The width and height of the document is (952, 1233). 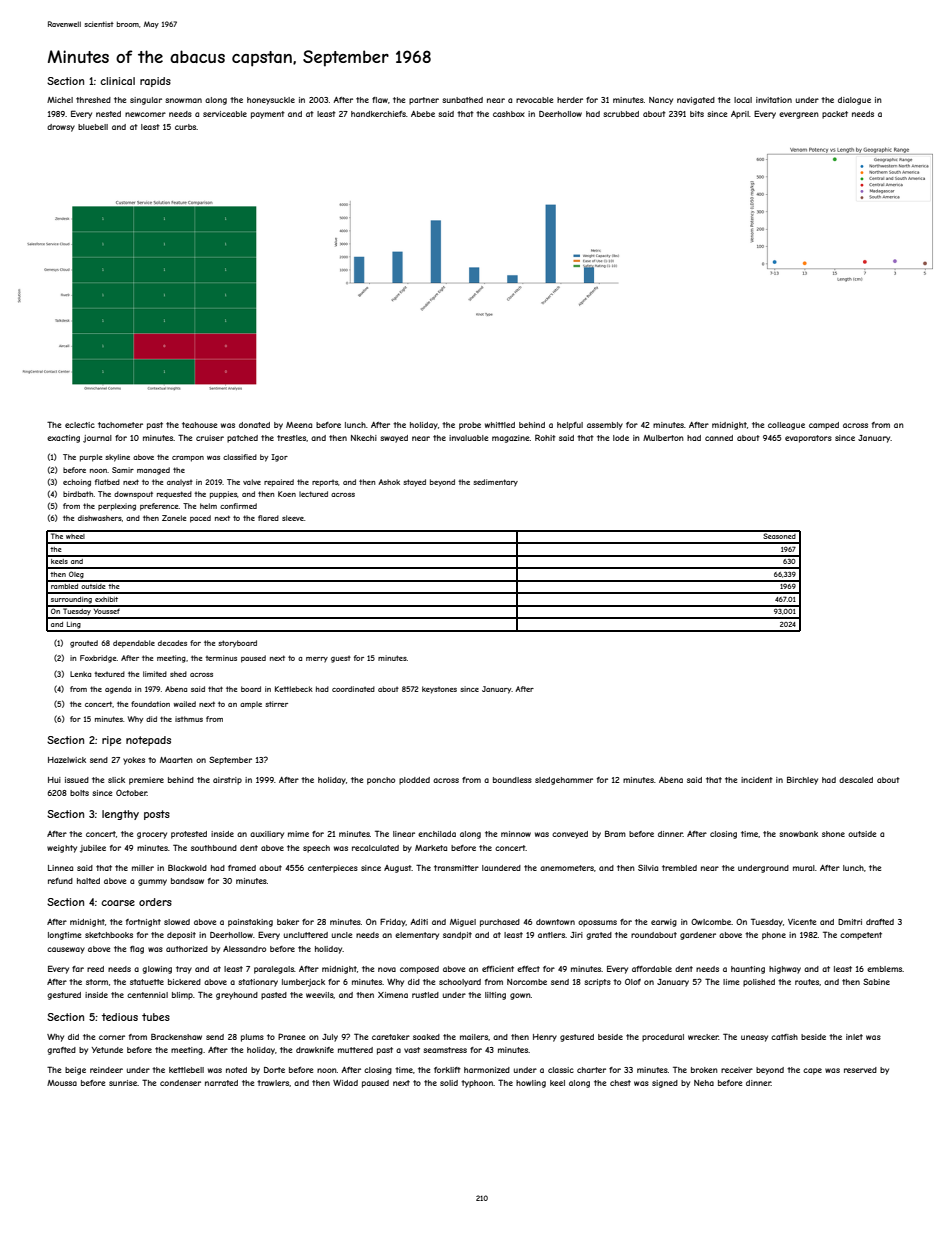 I want to click on solid, so click(x=449, y=1083).
